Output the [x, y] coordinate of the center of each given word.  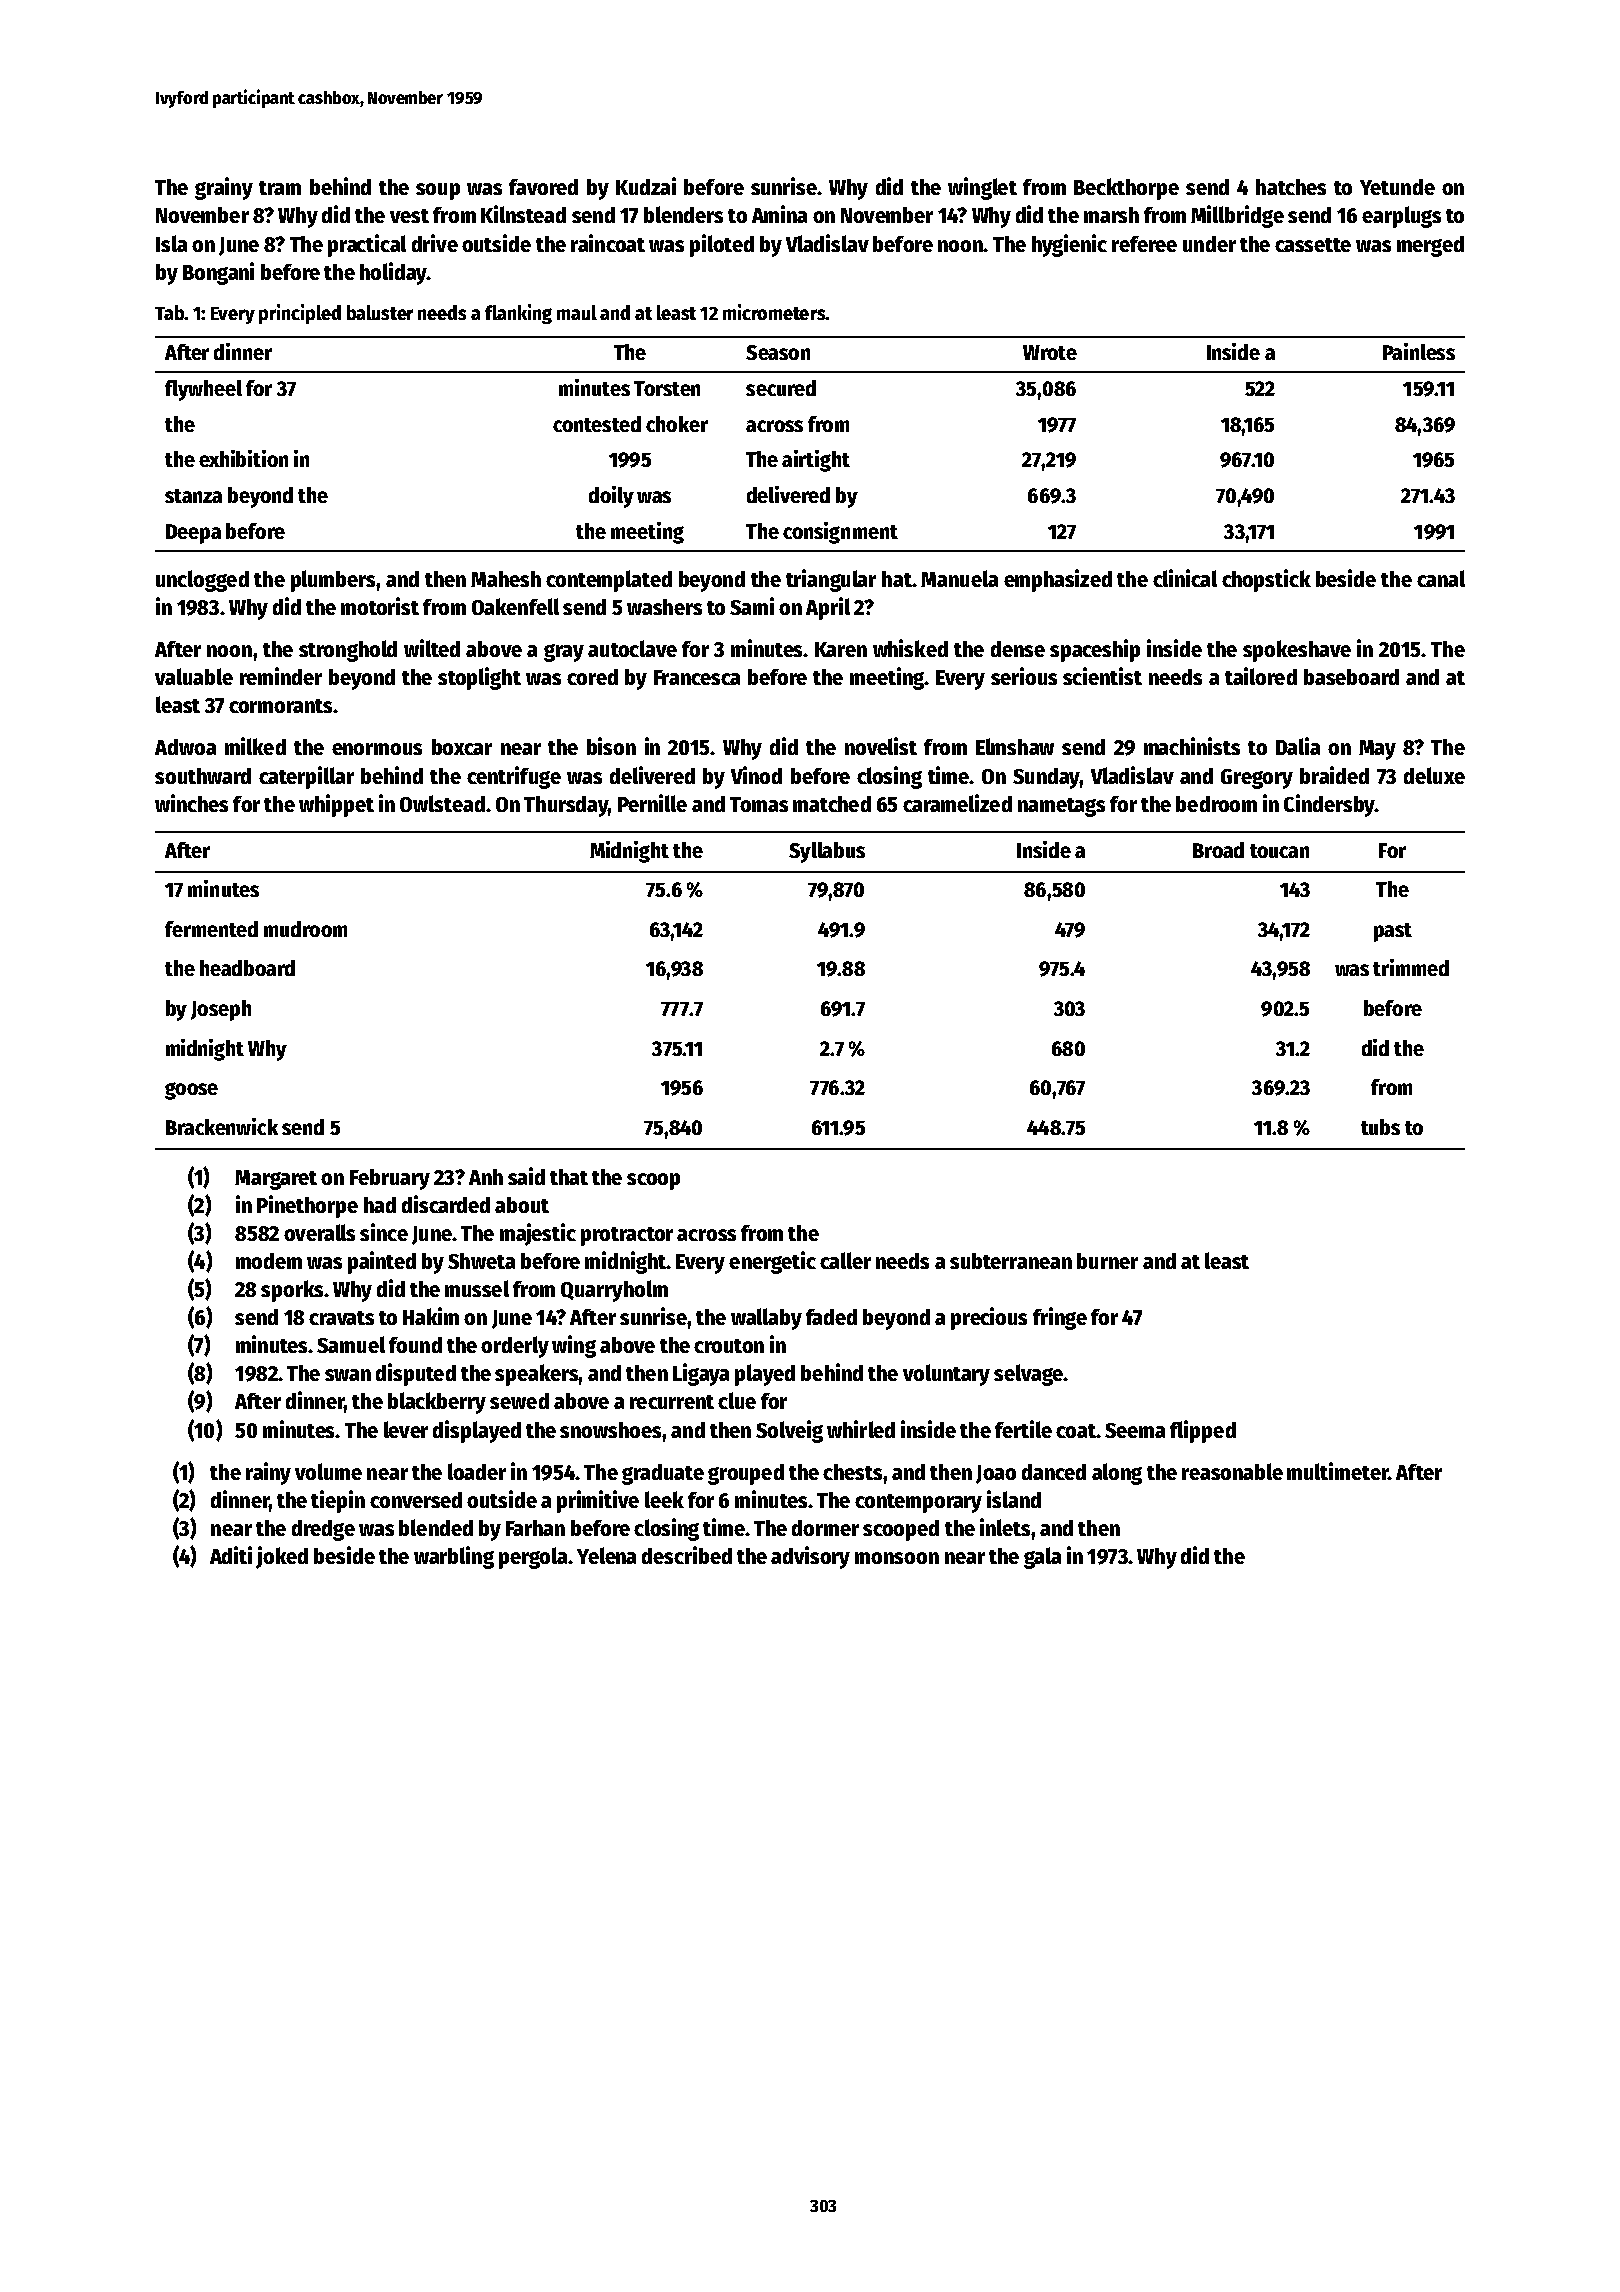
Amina [779, 214]
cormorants [280, 706]
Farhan [535, 1528]
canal [1441, 578]
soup [438, 191]
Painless [1419, 351]
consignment [840, 533]
